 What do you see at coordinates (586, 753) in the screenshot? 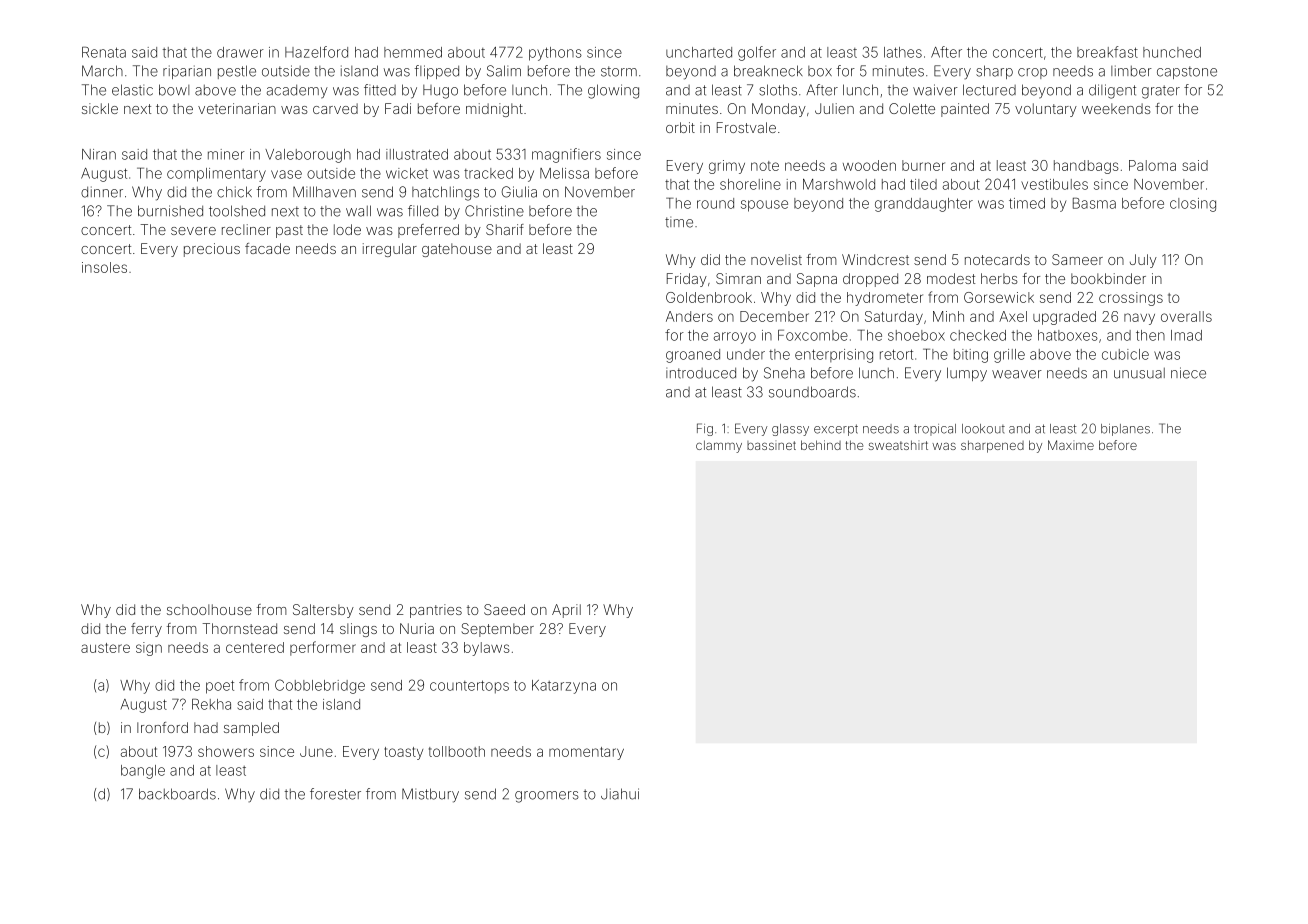
I see `momentary` at bounding box center [586, 753].
